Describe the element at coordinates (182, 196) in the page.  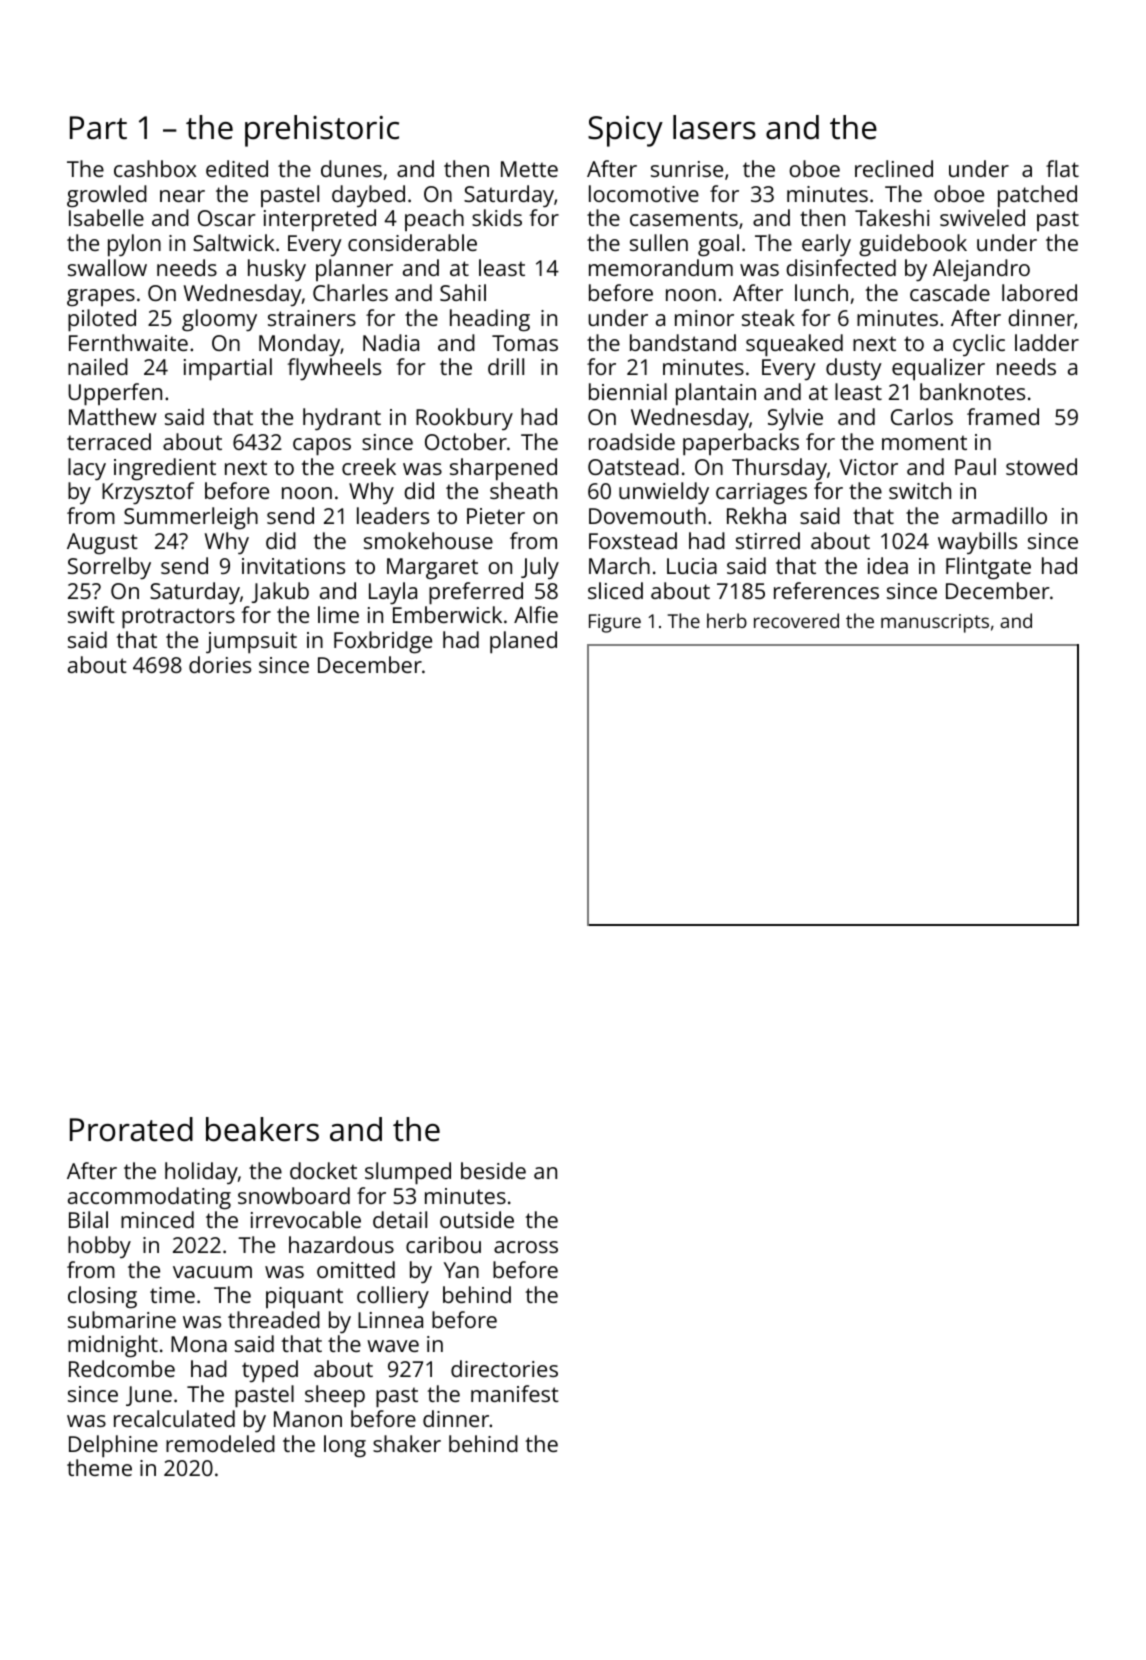
I see `near` at that location.
